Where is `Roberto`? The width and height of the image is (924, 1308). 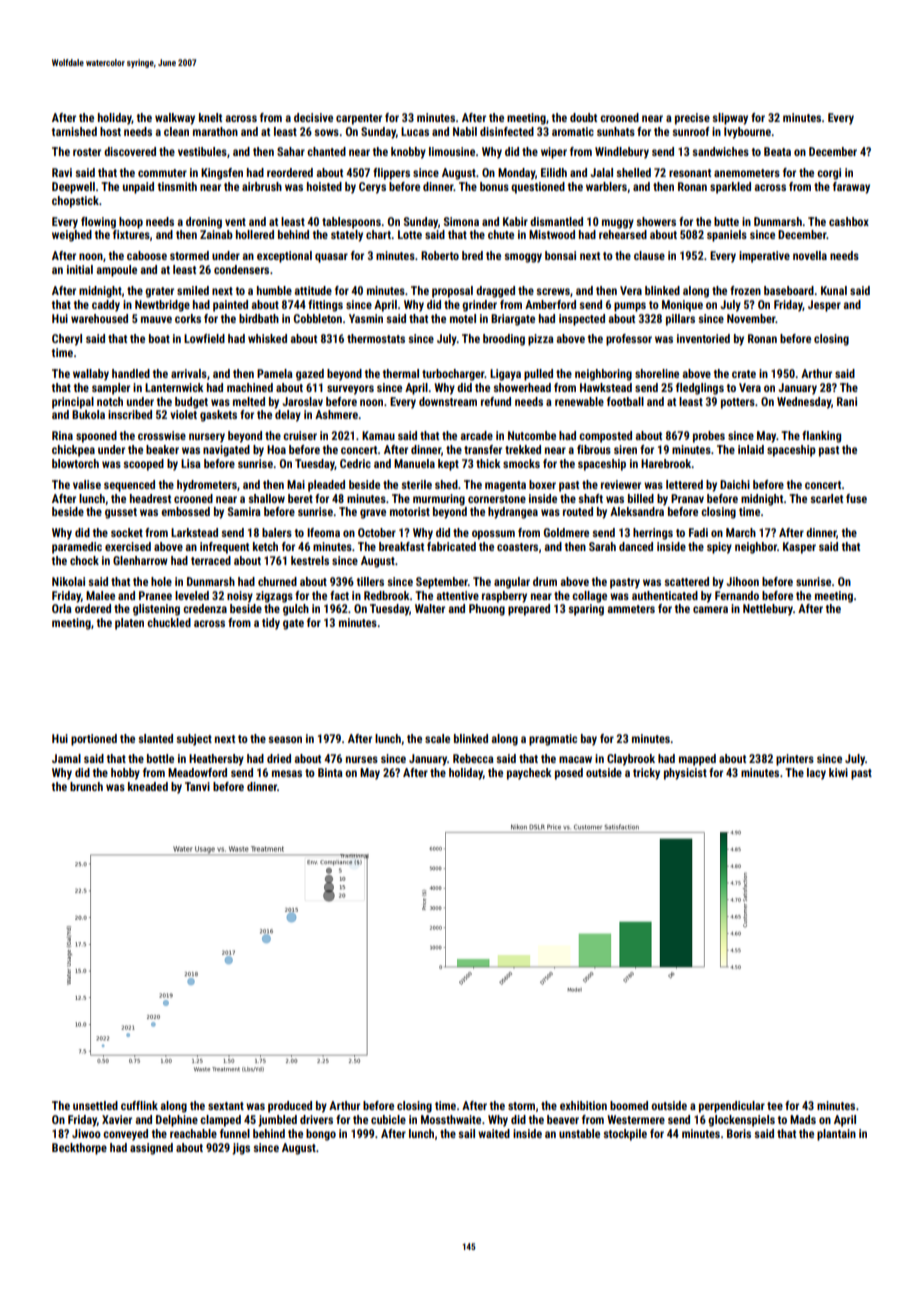
Roberto is located at coordinates (440, 255).
